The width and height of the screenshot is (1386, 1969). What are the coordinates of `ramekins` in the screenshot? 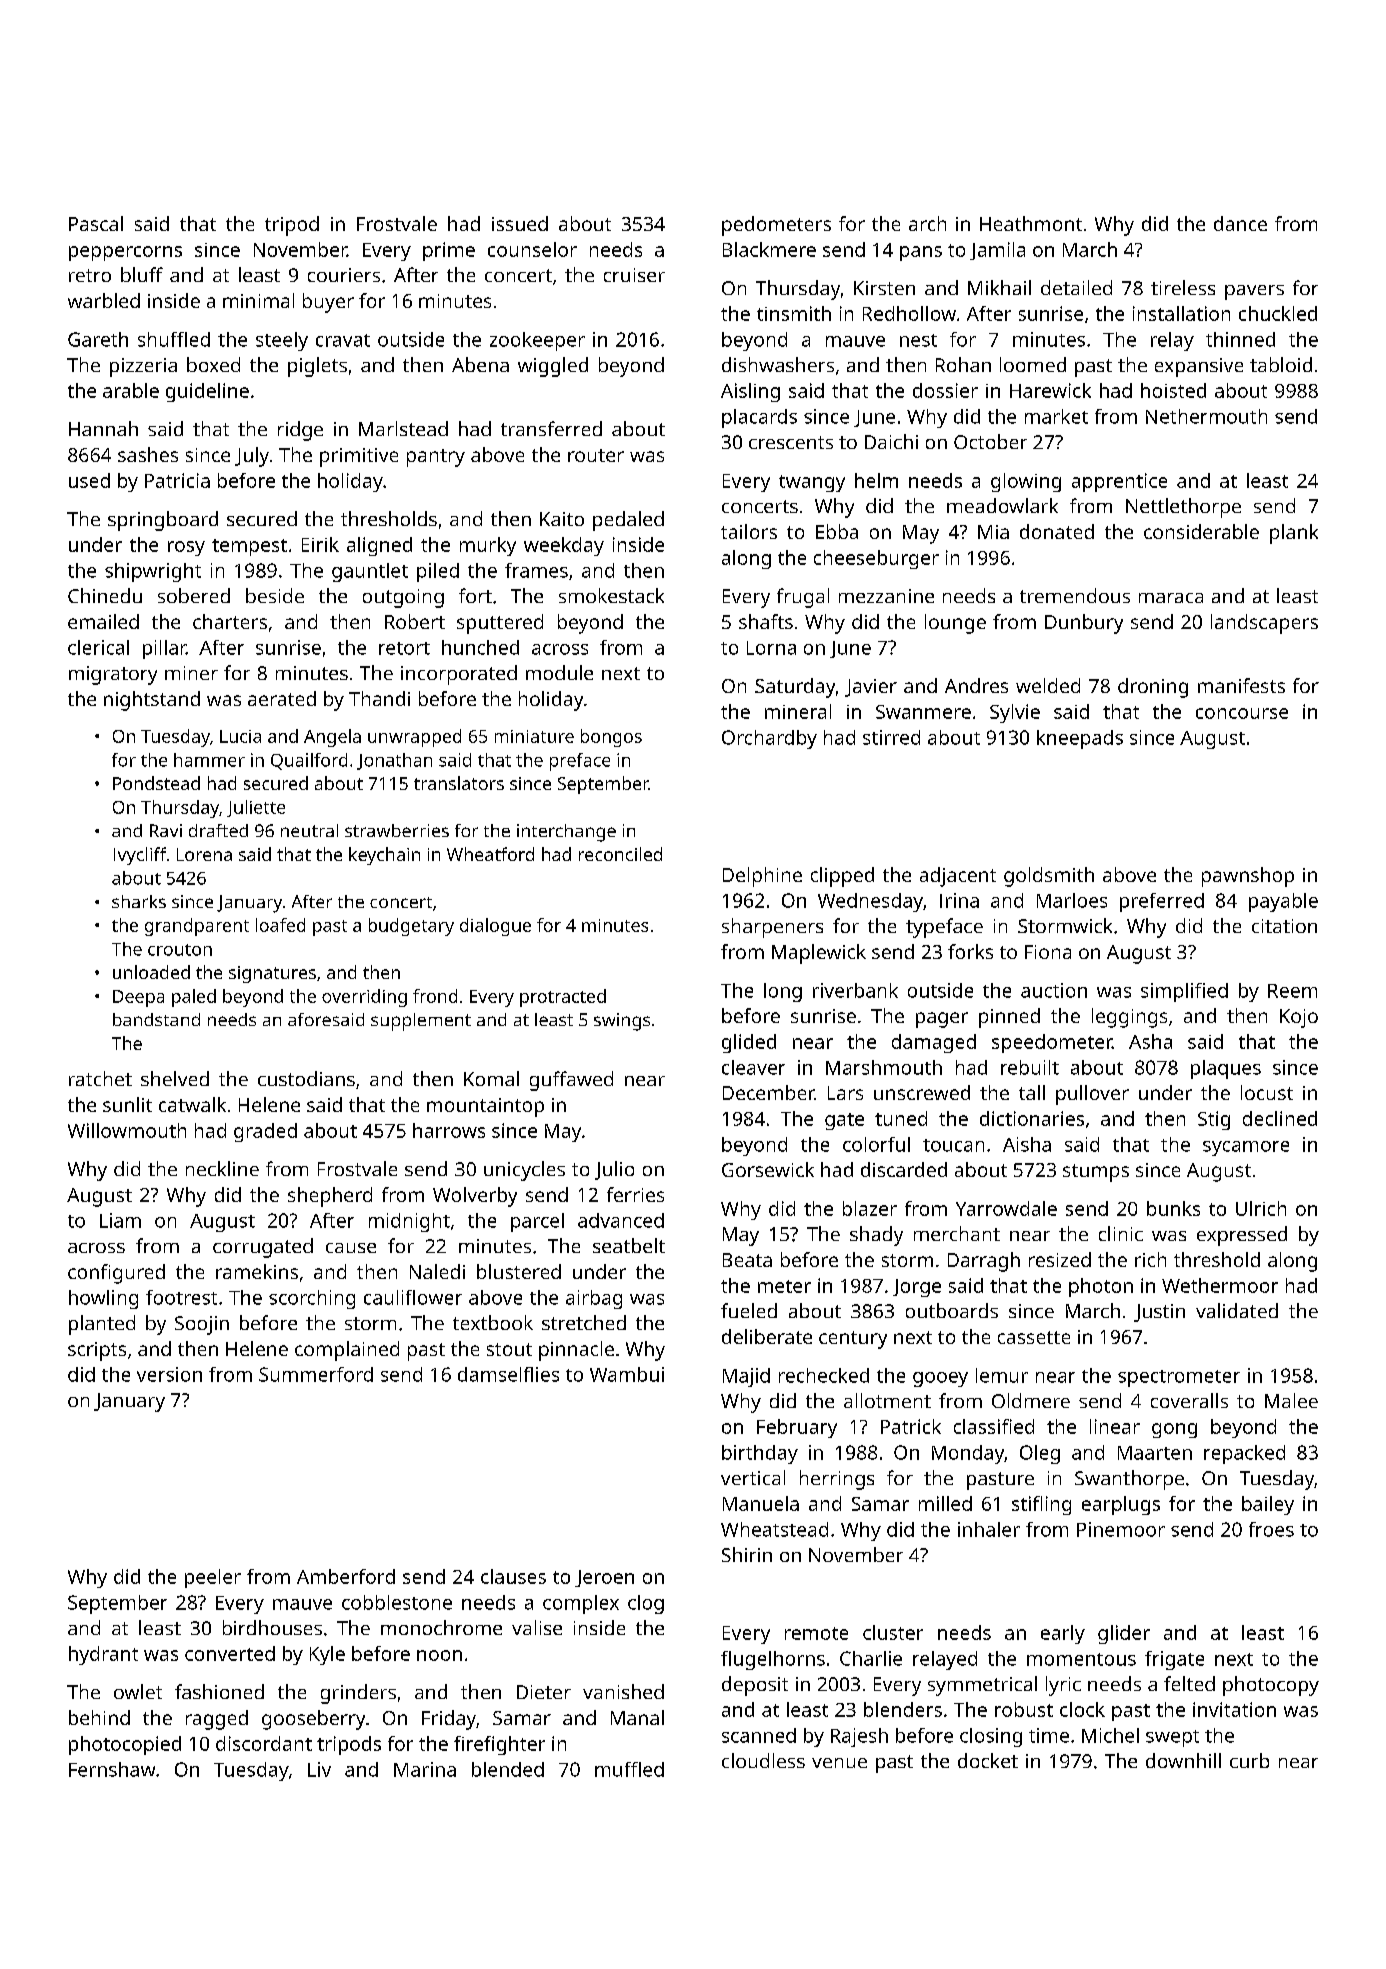 It's located at (257, 1271).
